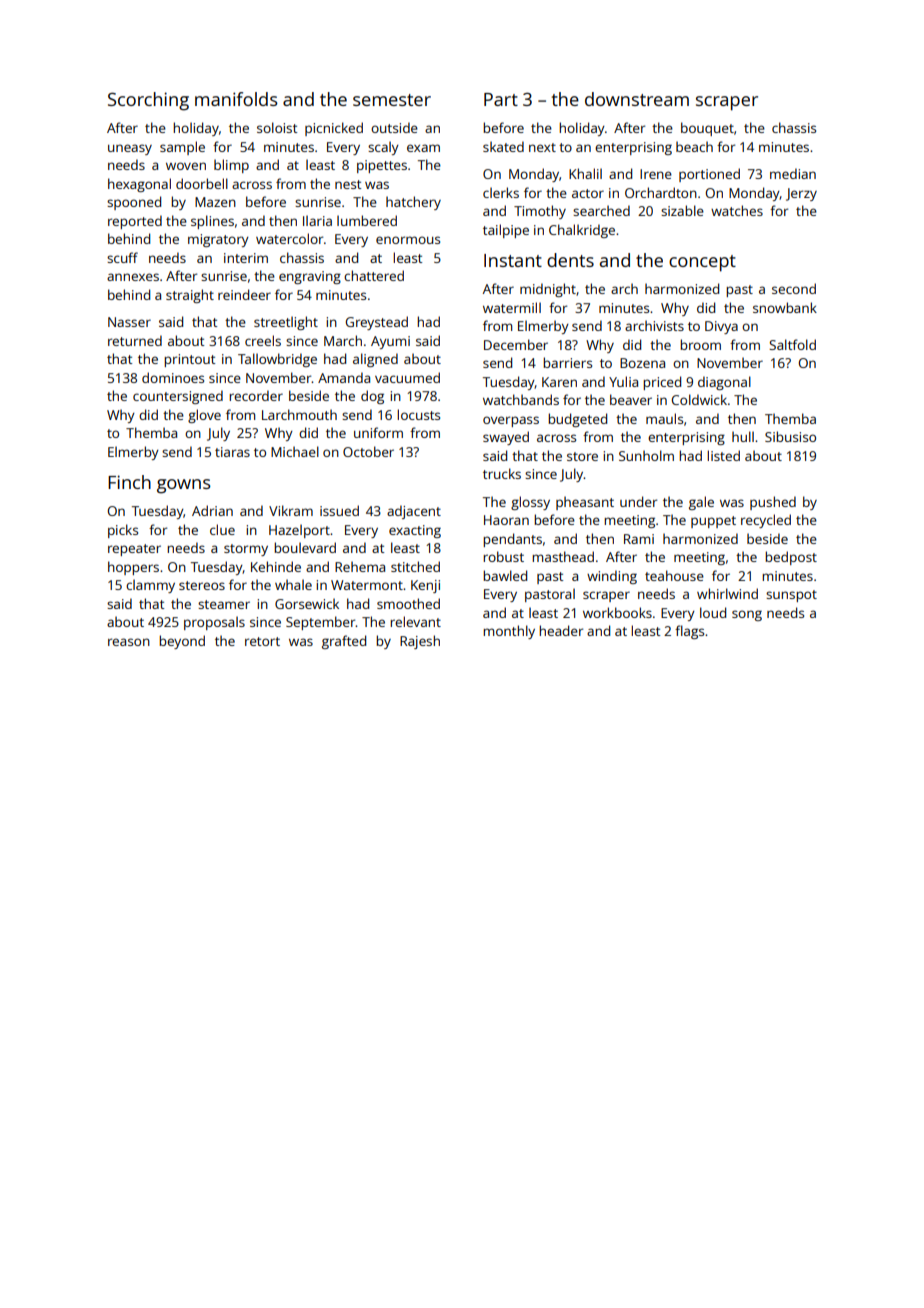 The width and height of the screenshot is (924, 1308). What do you see at coordinates (793, 173) in the screenshot?
I see `median` at bounding box center [793, 173].
